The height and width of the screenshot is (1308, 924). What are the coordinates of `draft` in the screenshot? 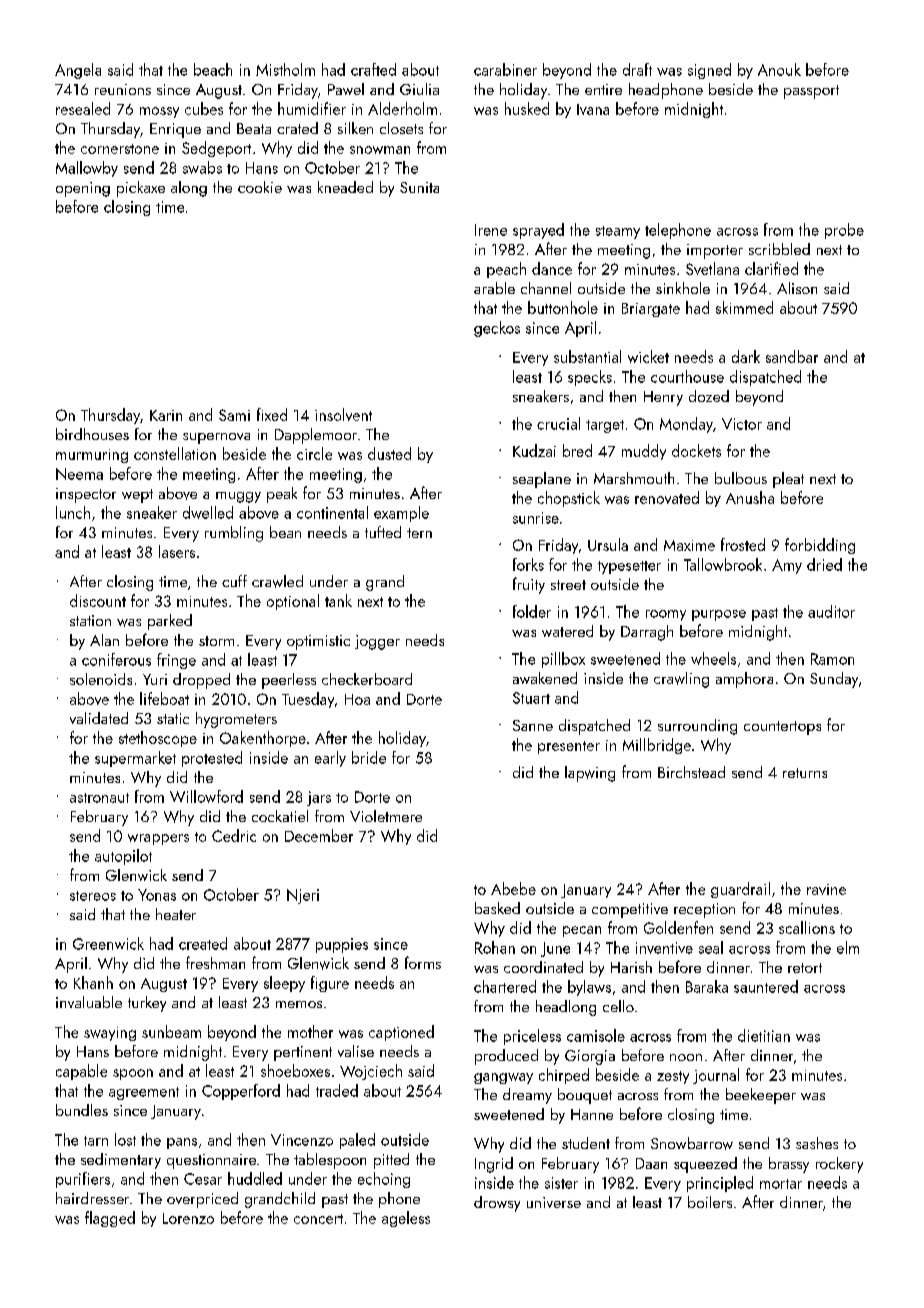 It's located at (637, 69).
